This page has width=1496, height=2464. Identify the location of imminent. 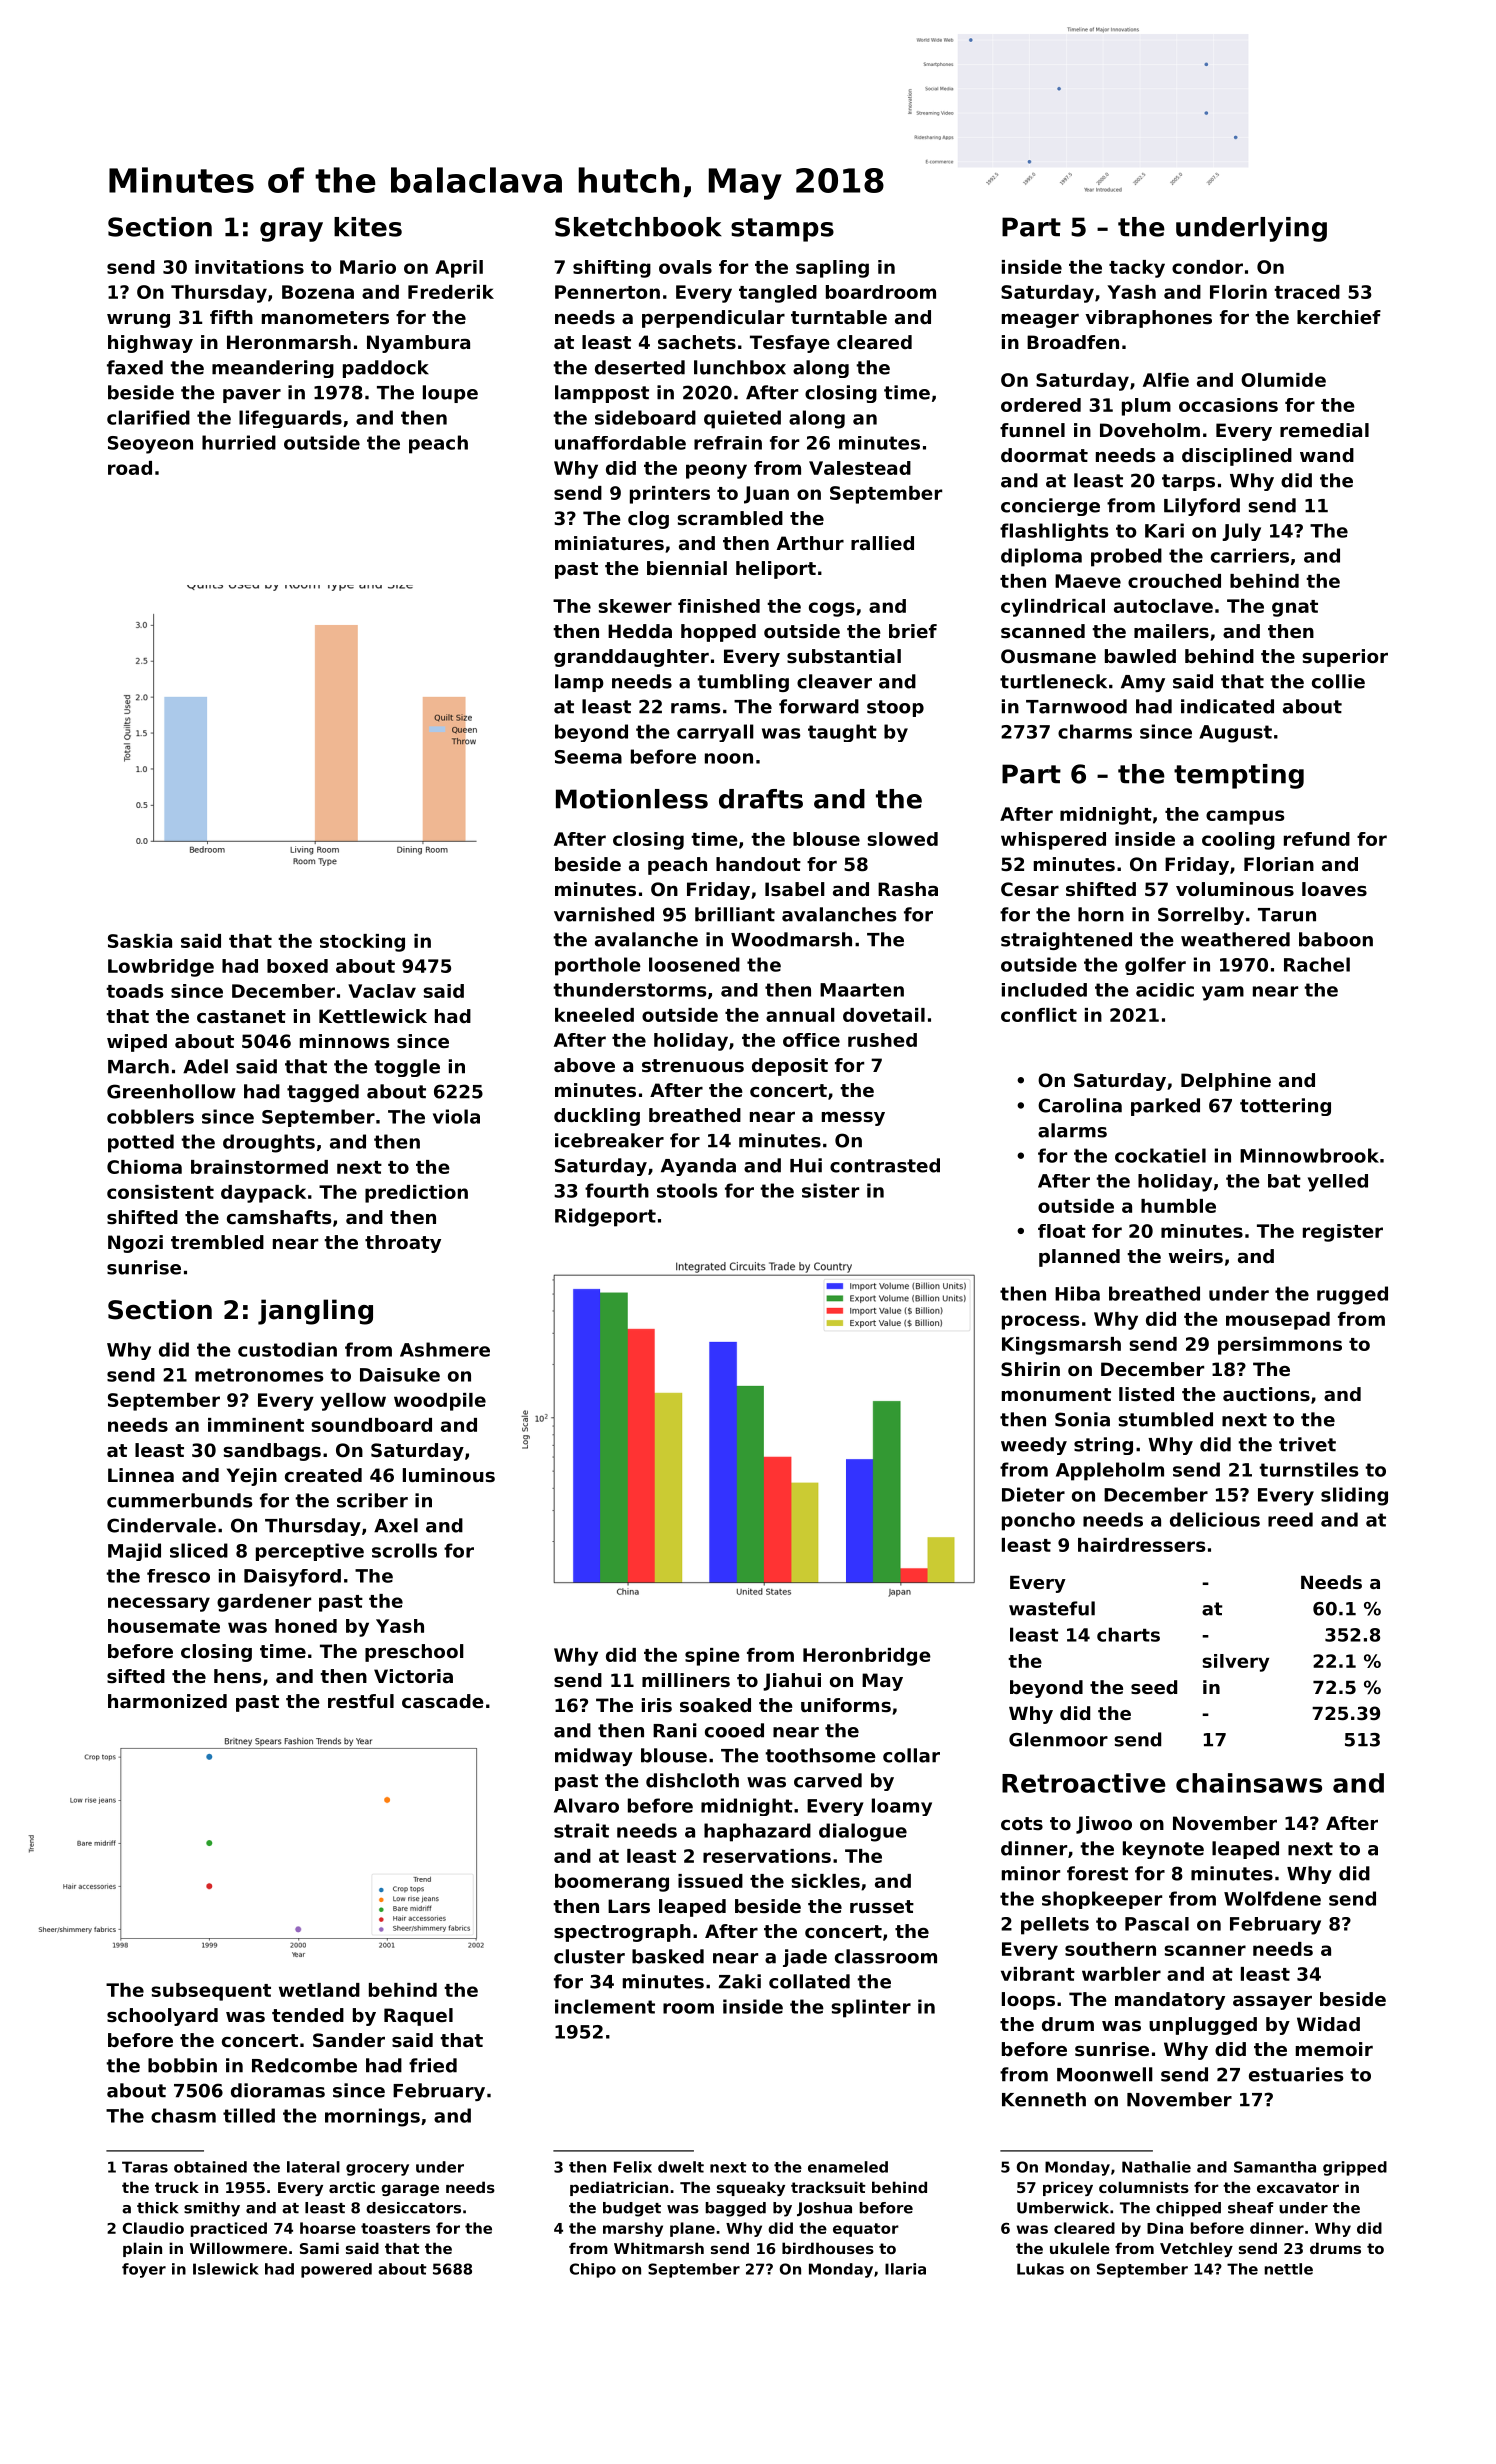
(256, 1425).
